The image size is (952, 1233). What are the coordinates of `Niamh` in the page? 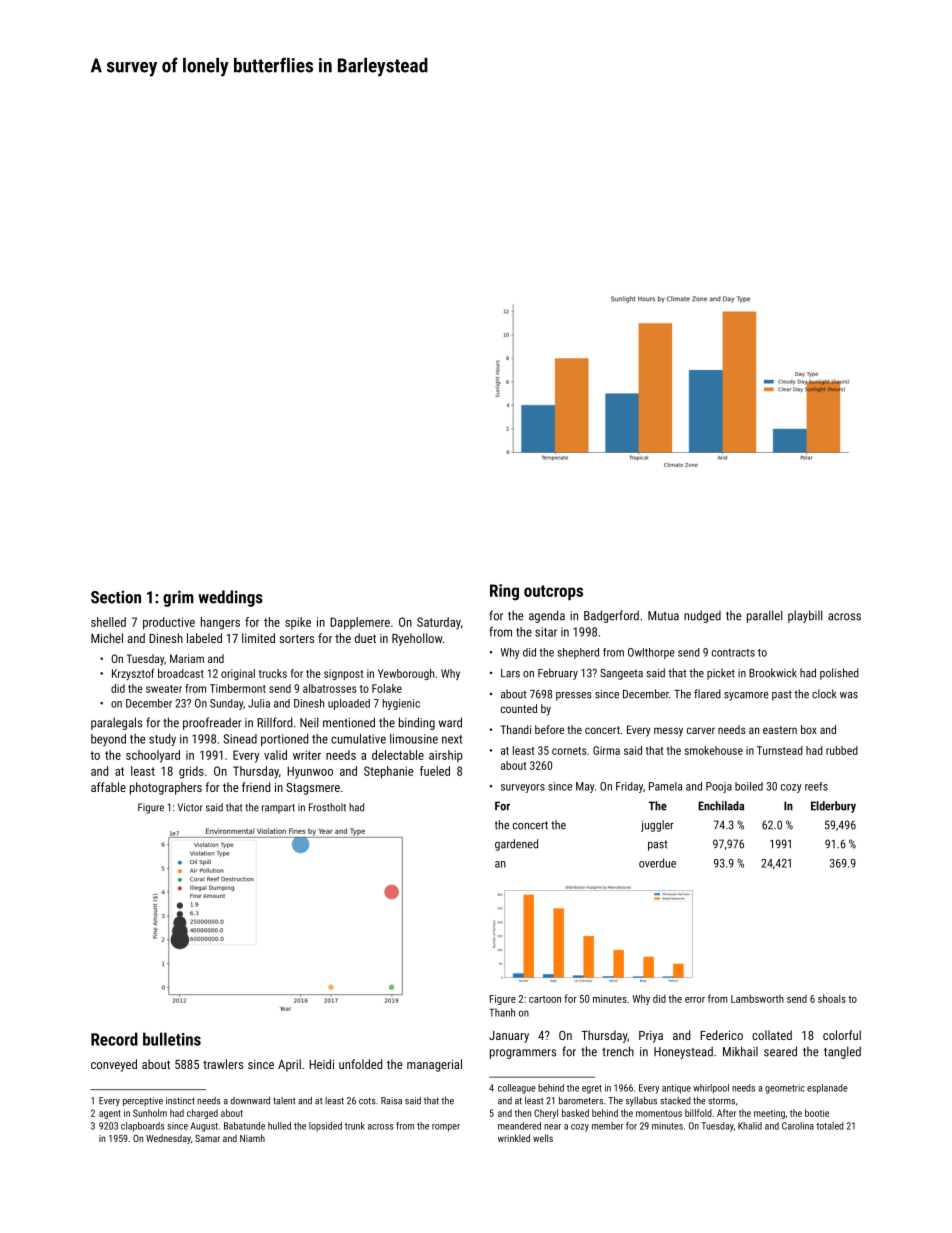 It's located at (252, 1138).
